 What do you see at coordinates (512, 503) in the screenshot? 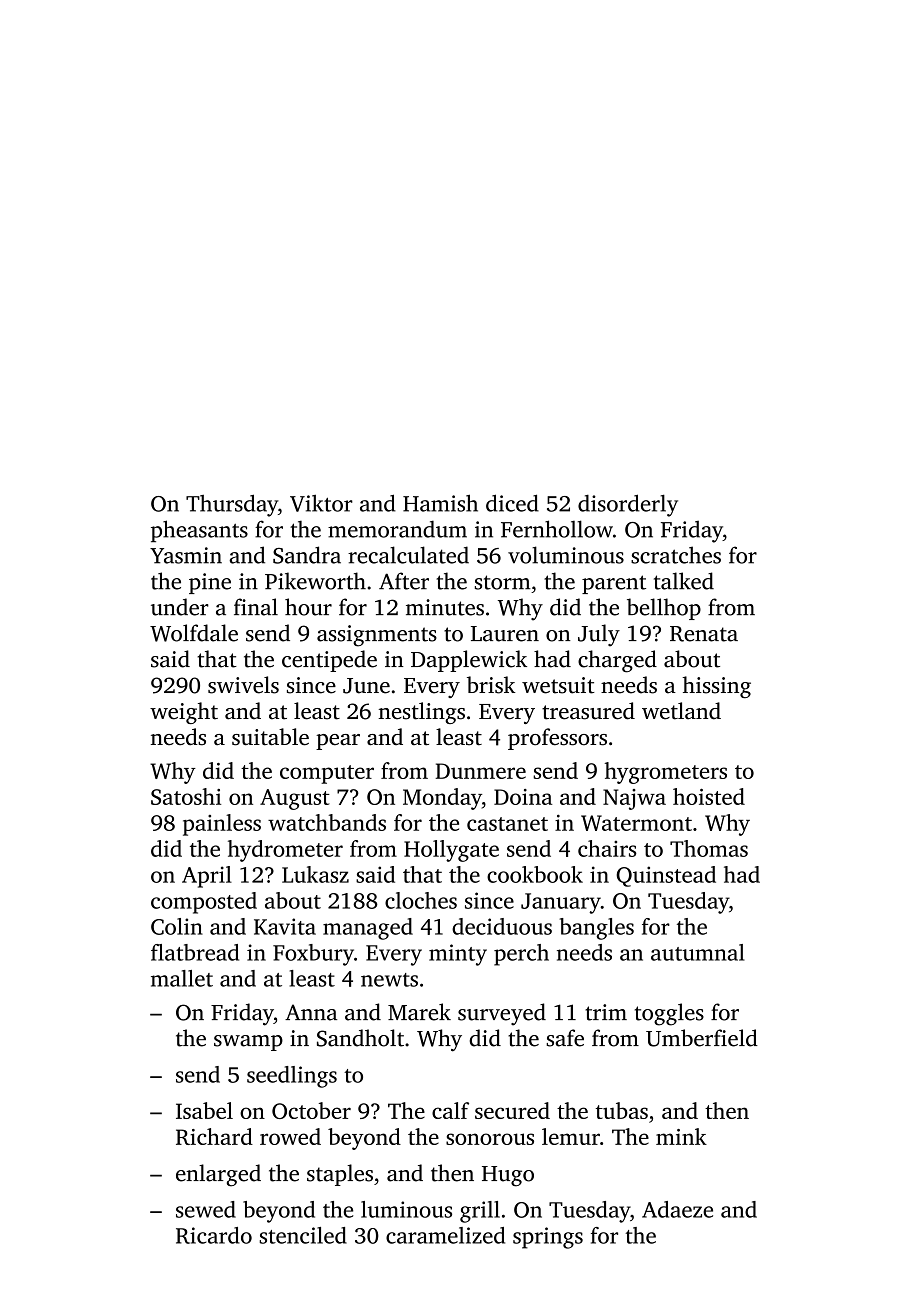
I see `diced` at bounding box center [512, 503].
